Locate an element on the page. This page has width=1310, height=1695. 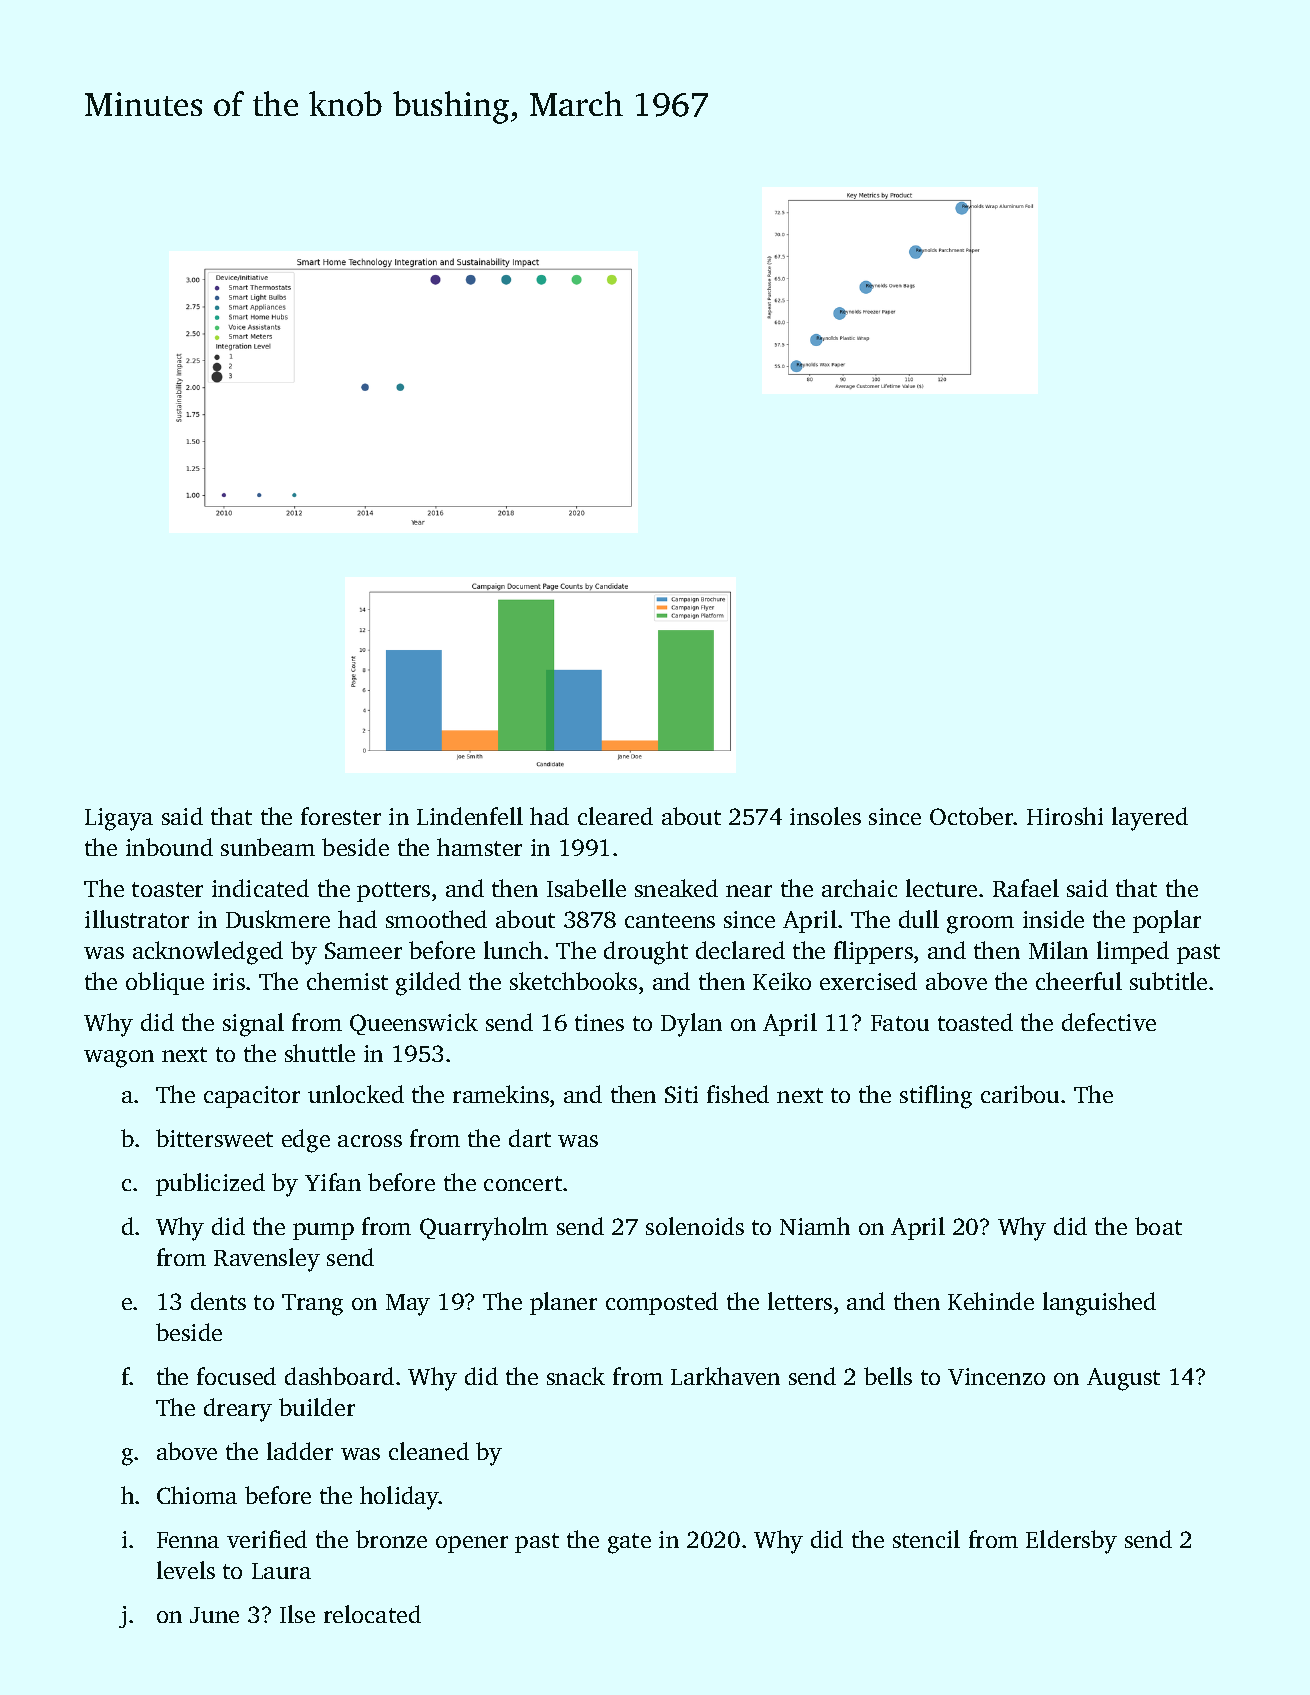
cleared is located at coordinates (615, 816).
